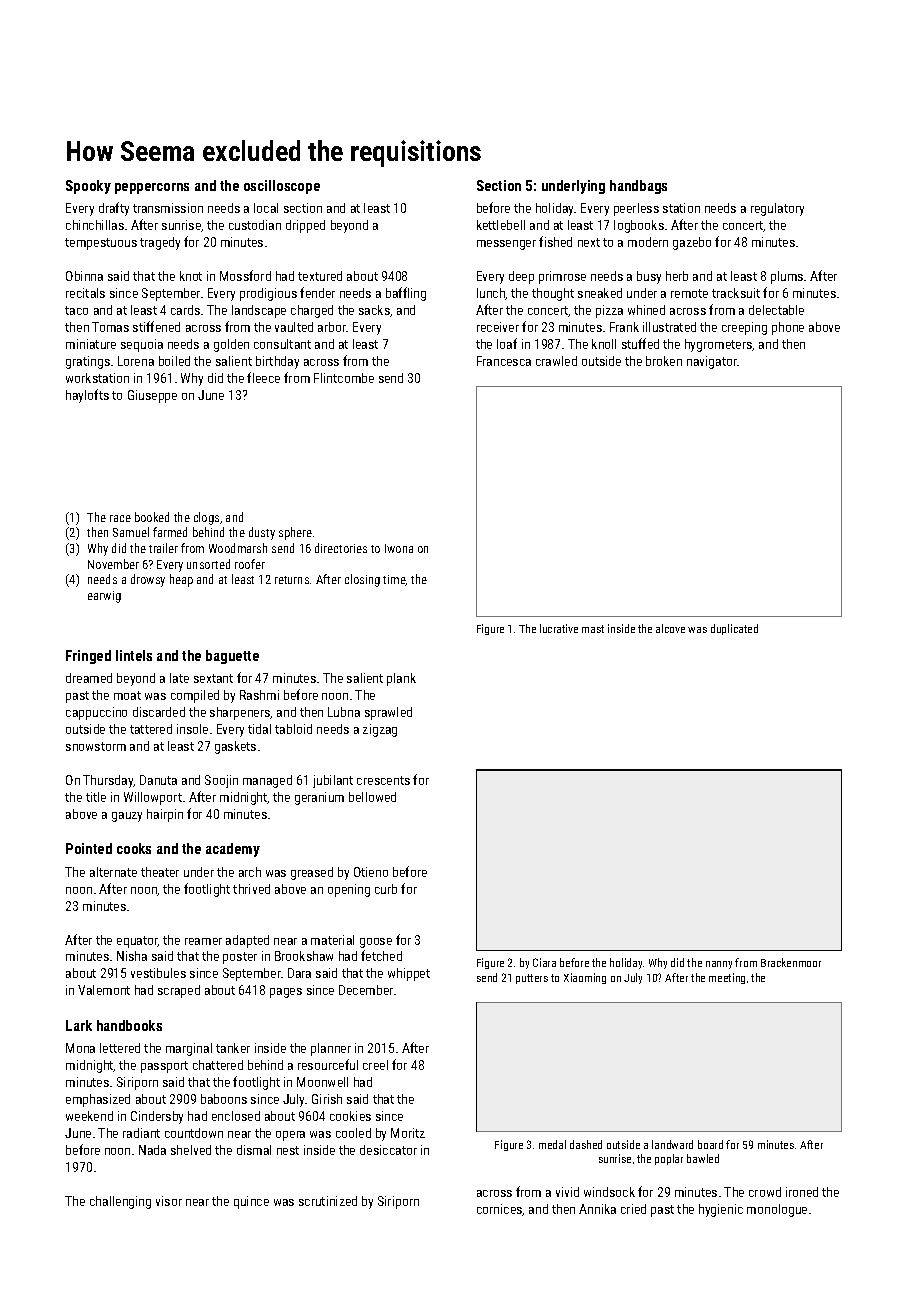  Describe the element at coordinates (734, 629) in the screenshot. I see `duplicated` at that location.
